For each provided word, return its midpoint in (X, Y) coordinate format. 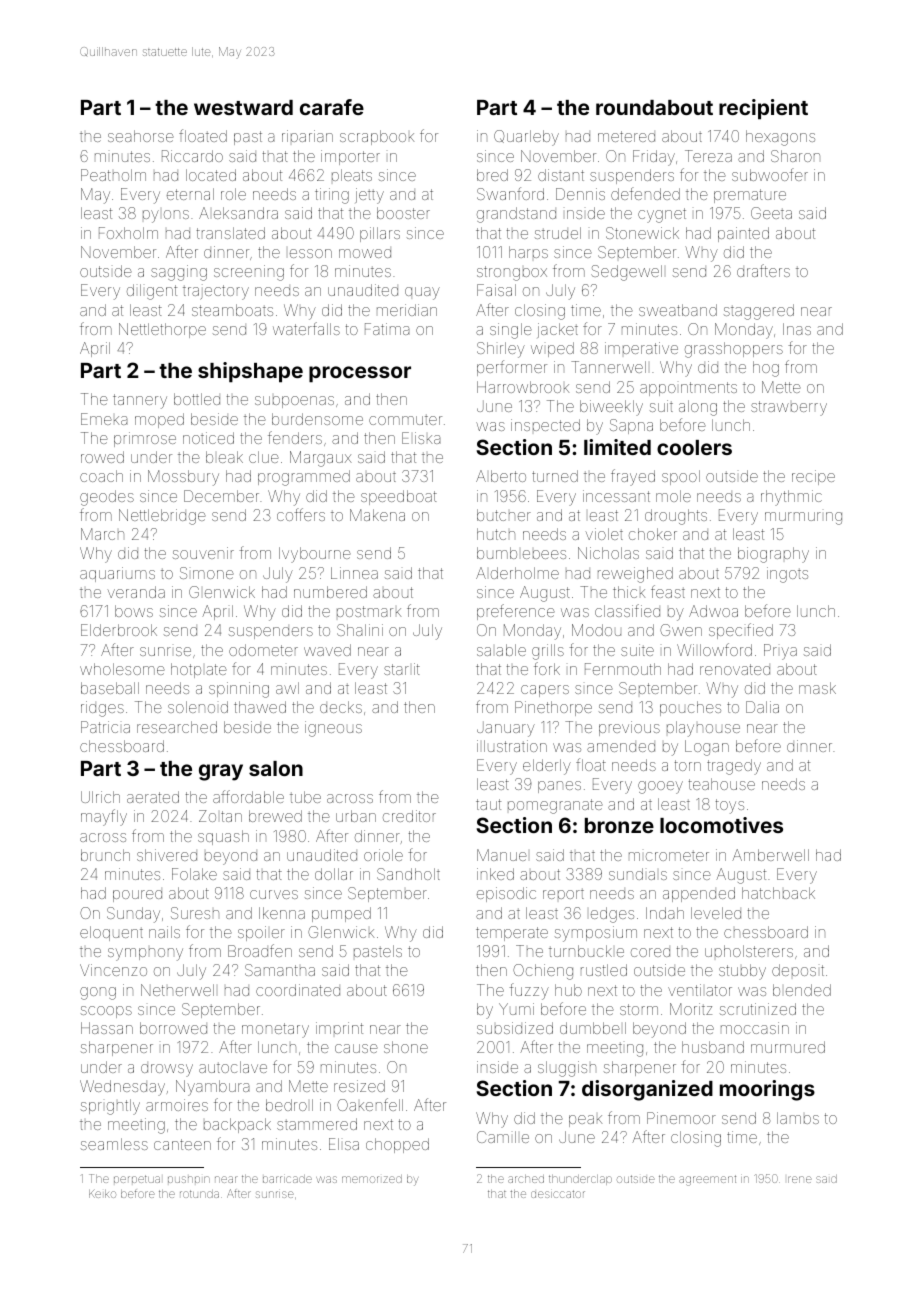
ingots (787, 575)
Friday (654, 158)
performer (512, 368)
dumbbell (593, 1028)
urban (356, 816)
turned (555, 476)
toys (729, 806)
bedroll (289, 1105)
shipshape (250, 372)
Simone (207, 573)
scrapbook (377, 137)
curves (274, 894)
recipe (813, 477)
